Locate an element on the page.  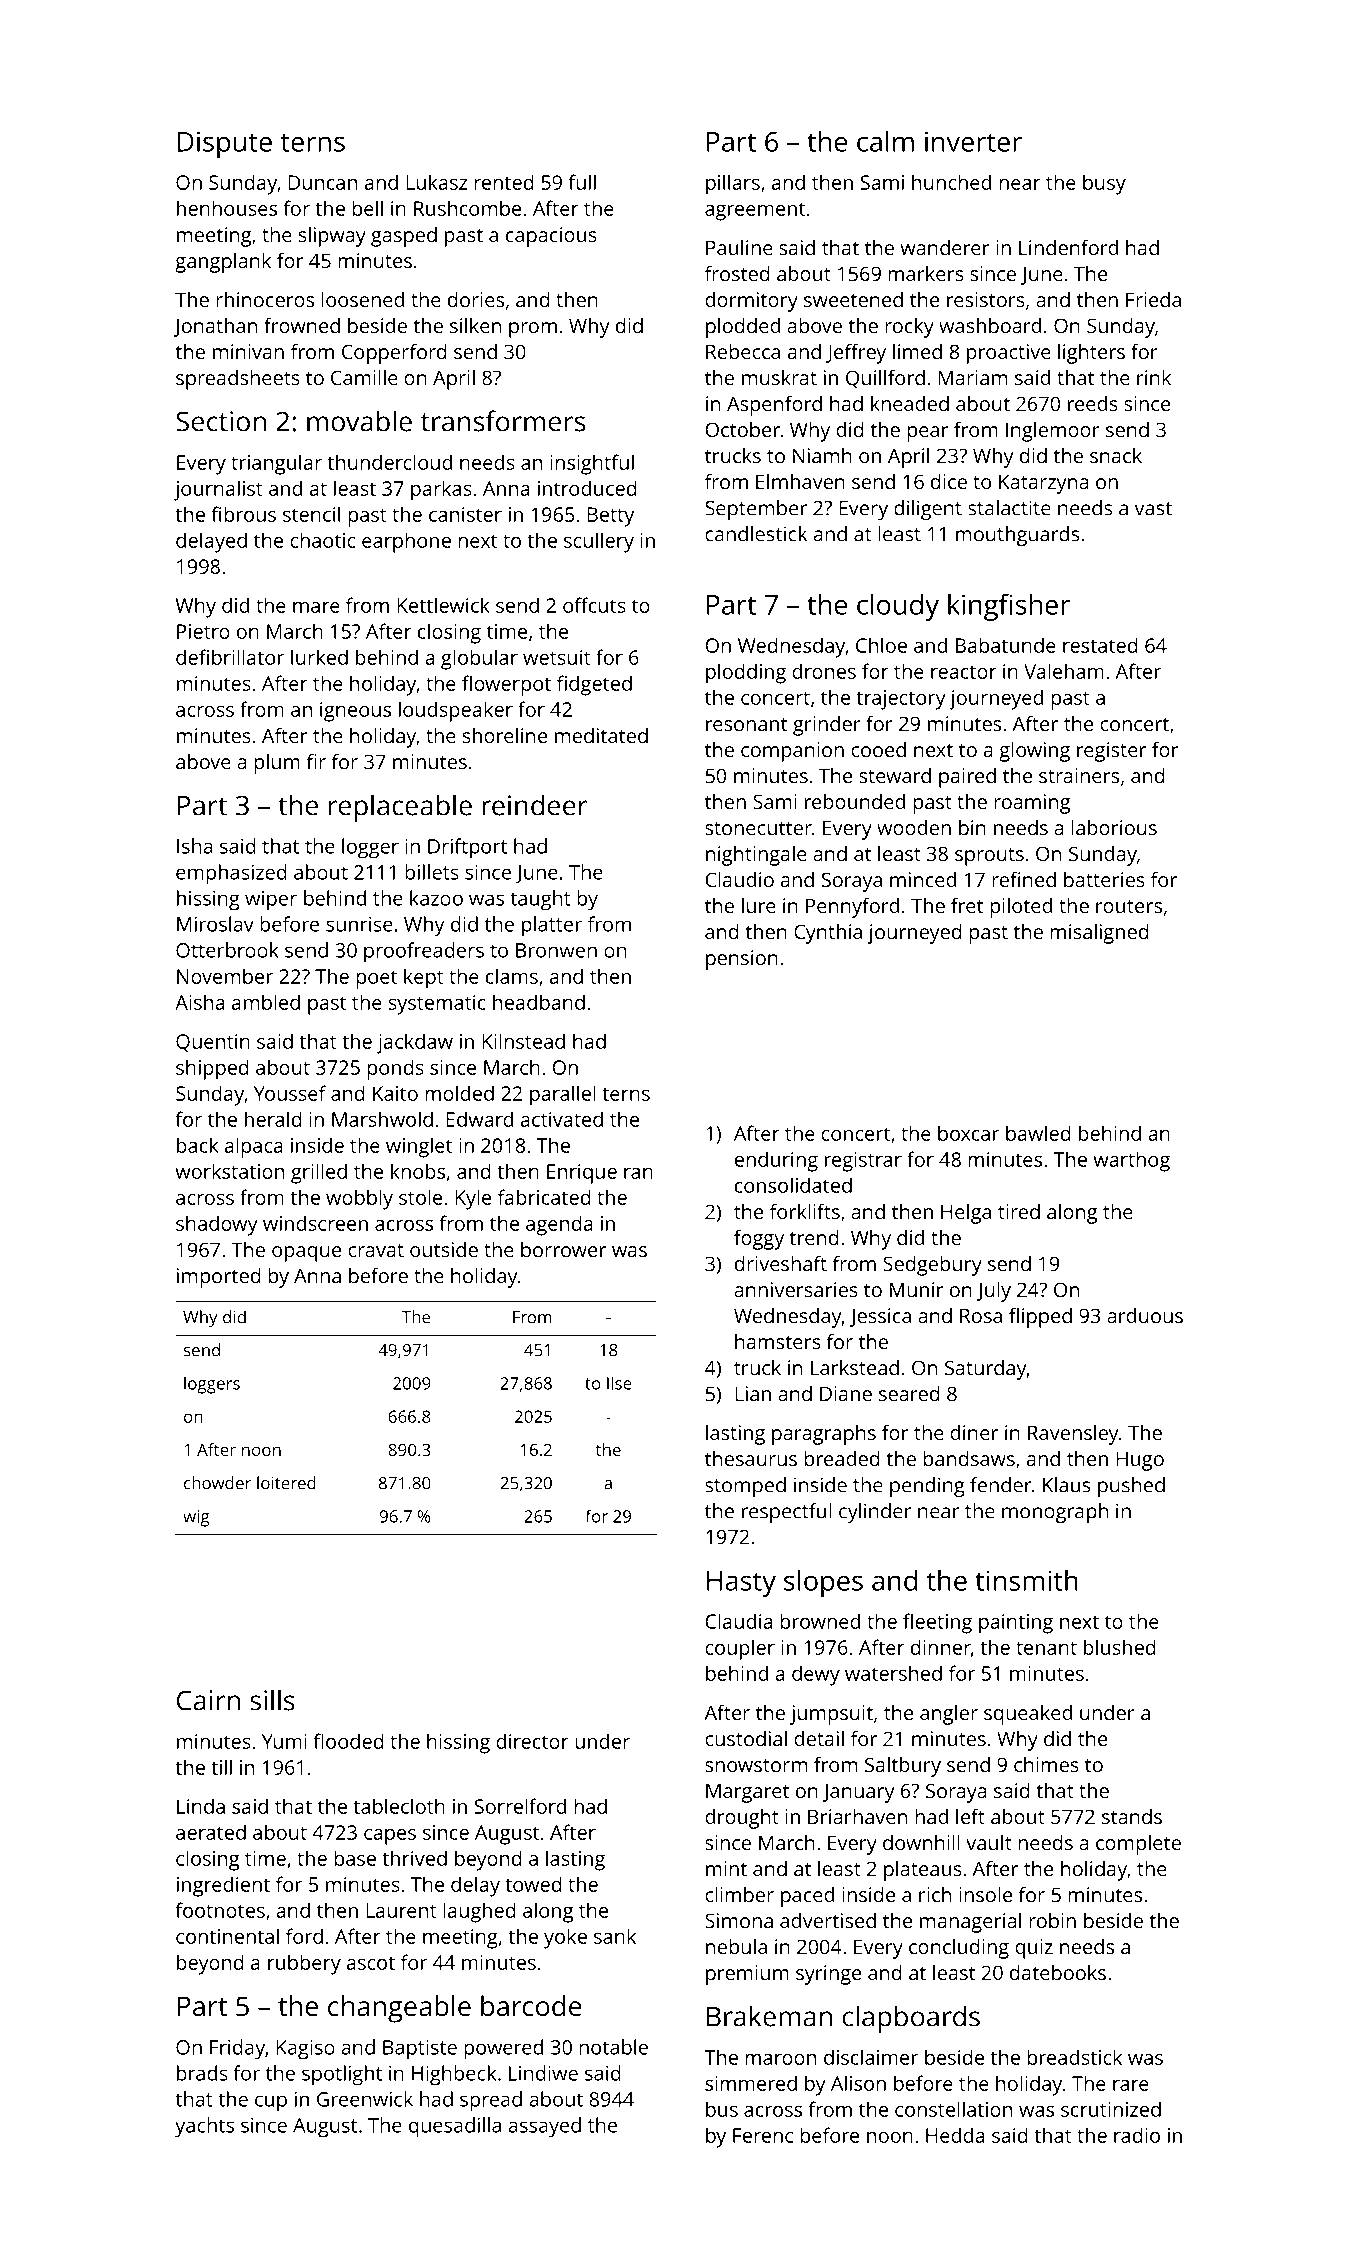
warthog is located at coordinates (1131, 1161).
